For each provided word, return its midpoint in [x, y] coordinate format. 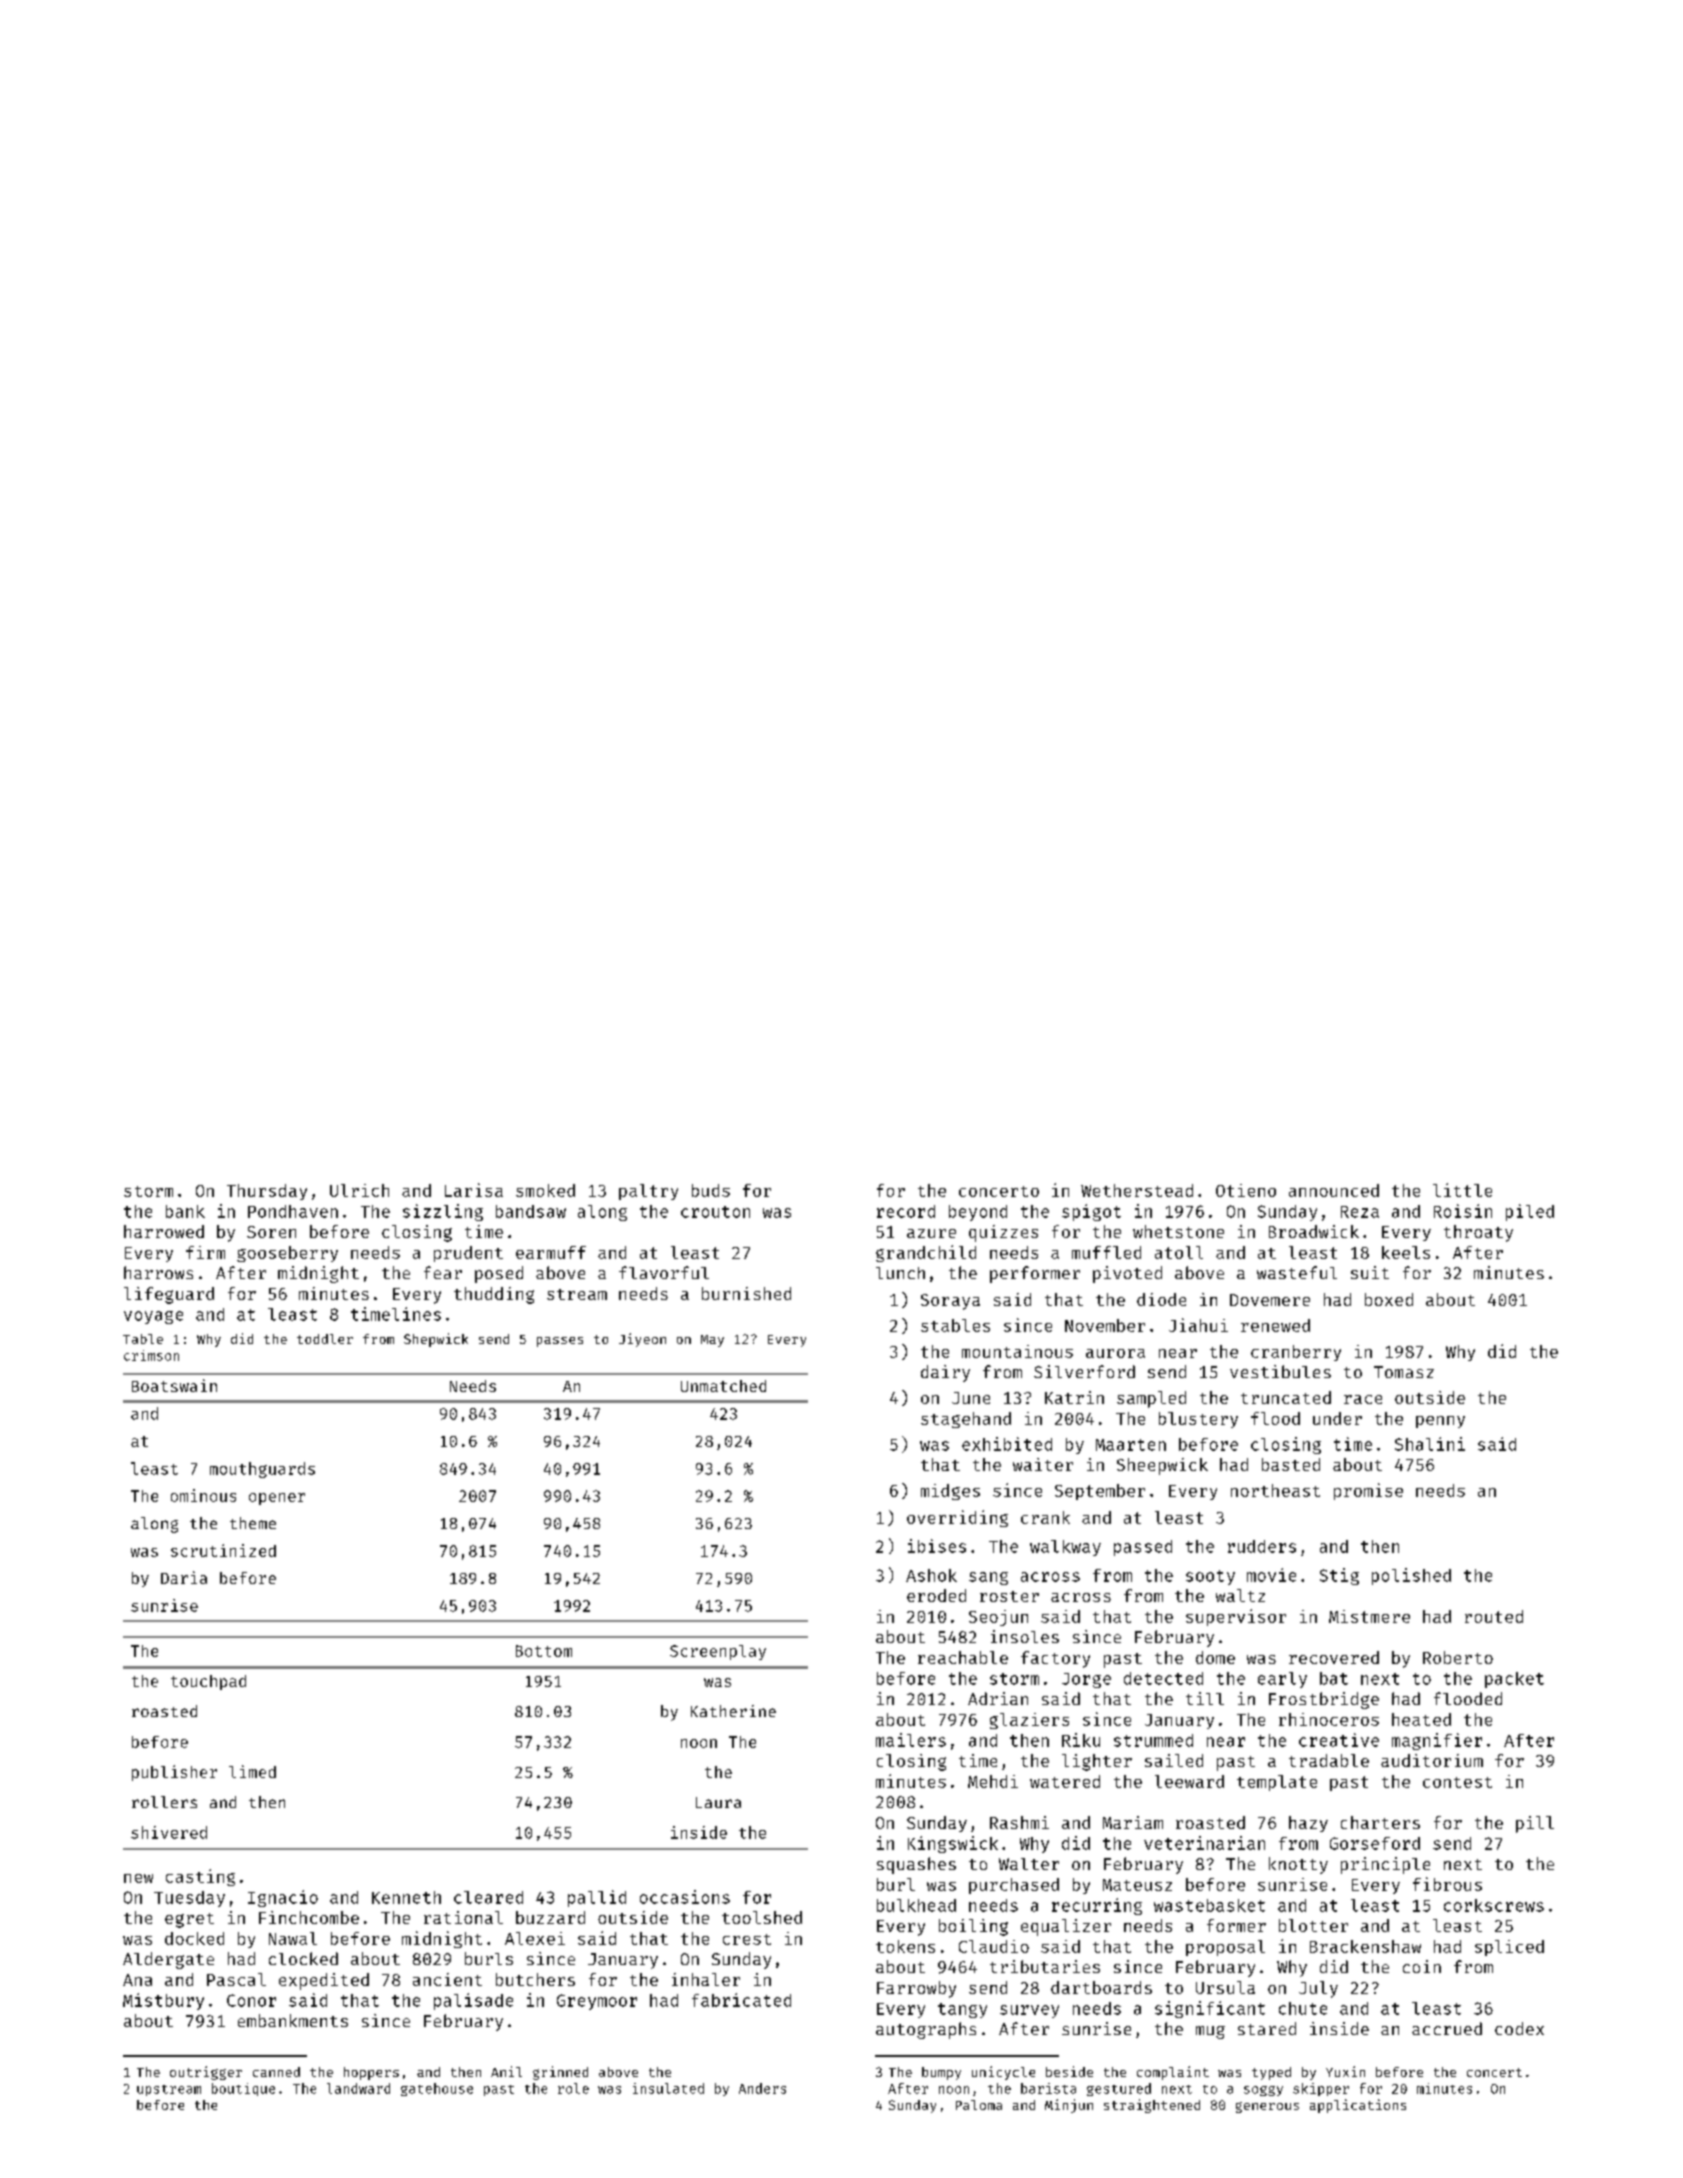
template [1277, 1783]
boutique [243, 2089]
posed [499, 1274]
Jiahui [1198, 1325]
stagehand [966, 1420]
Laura [718, 1802]
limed [252, 1771]
